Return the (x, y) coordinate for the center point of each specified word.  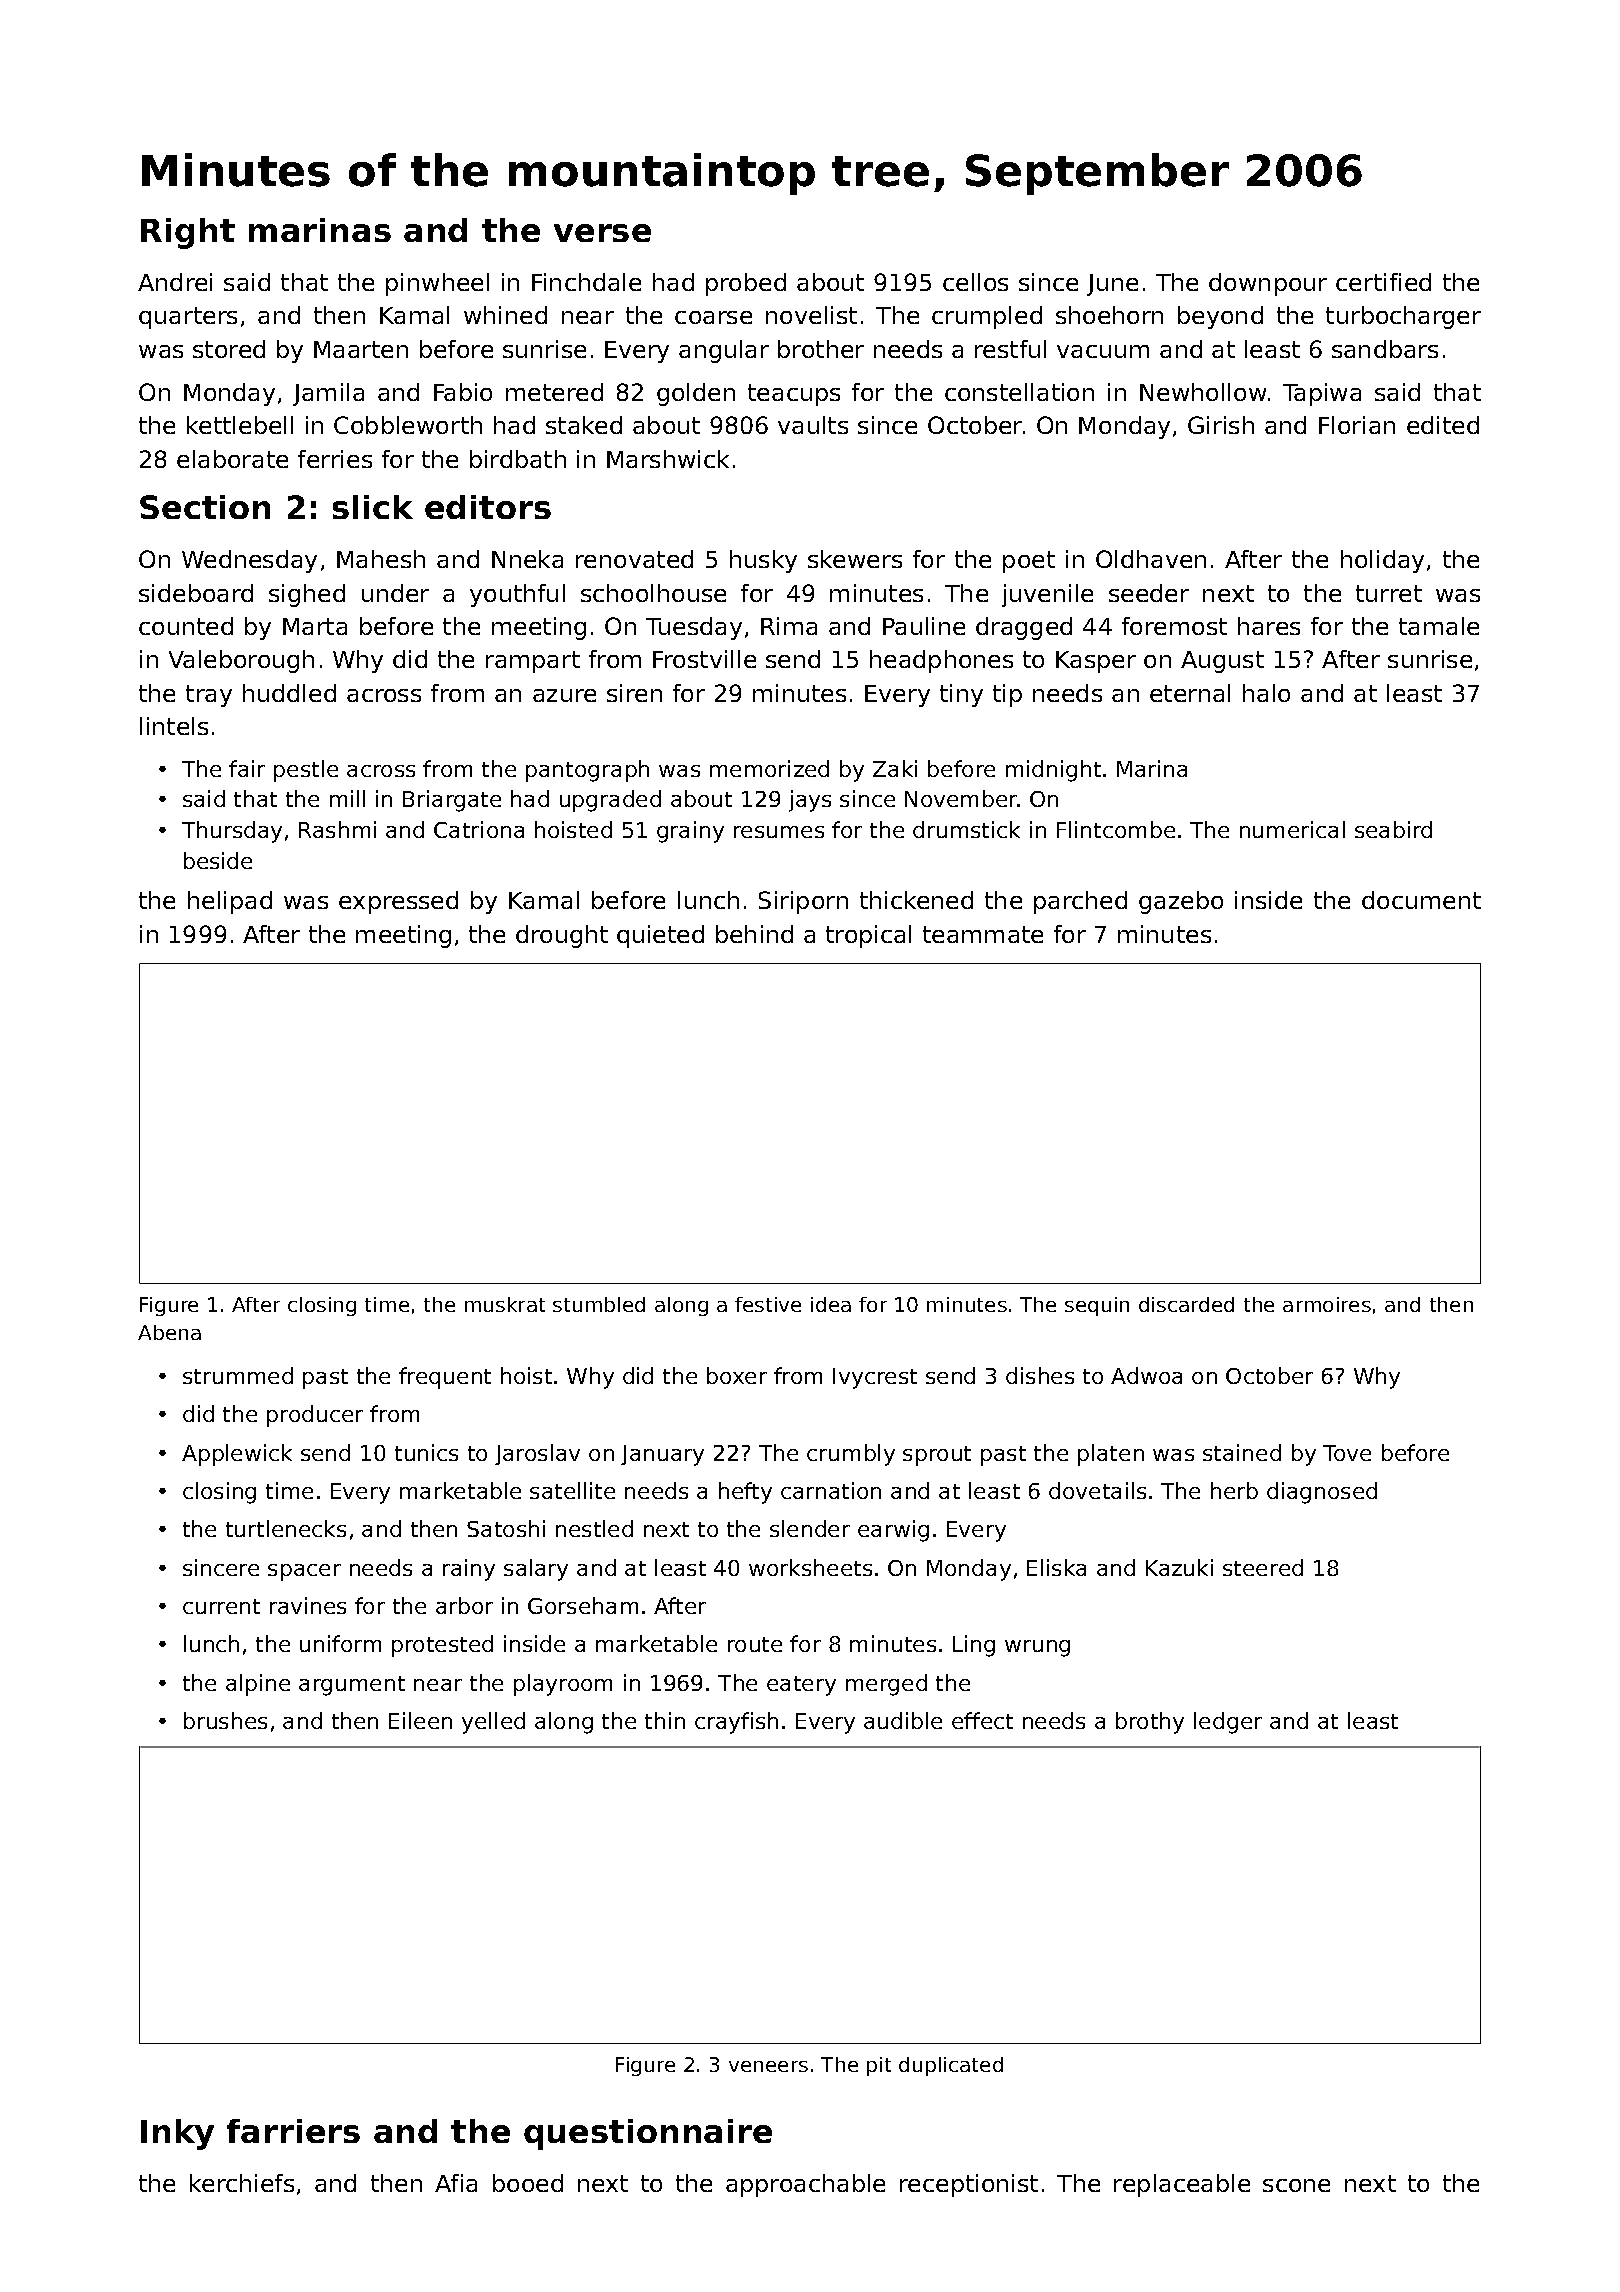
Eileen (420, 1720)
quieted (660, 936)
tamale (1439, 626)
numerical (1292, 829)
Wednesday (249, 561)
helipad (230, 902)
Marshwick (668, 459)
